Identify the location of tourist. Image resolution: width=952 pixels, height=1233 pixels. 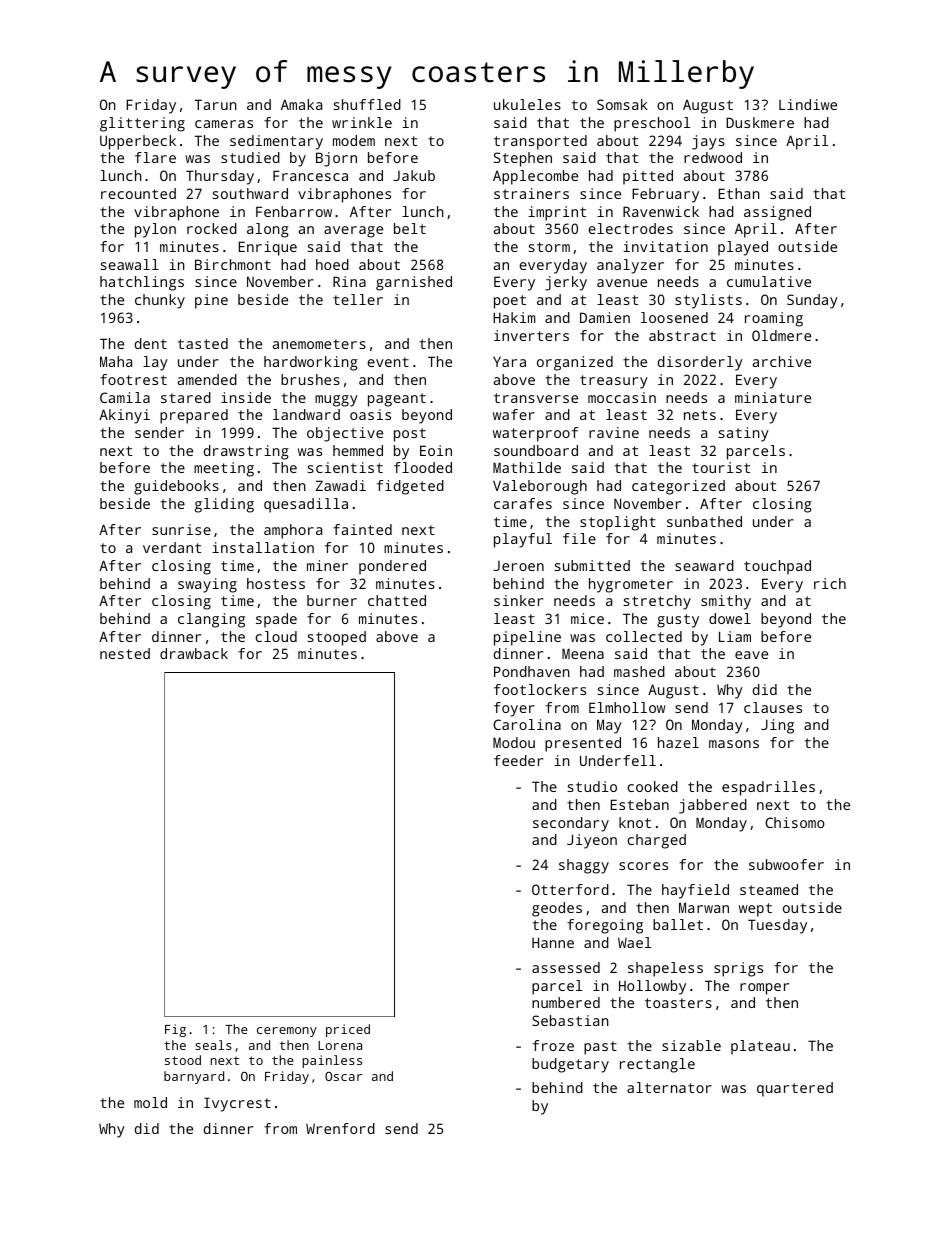
(721, 467).
